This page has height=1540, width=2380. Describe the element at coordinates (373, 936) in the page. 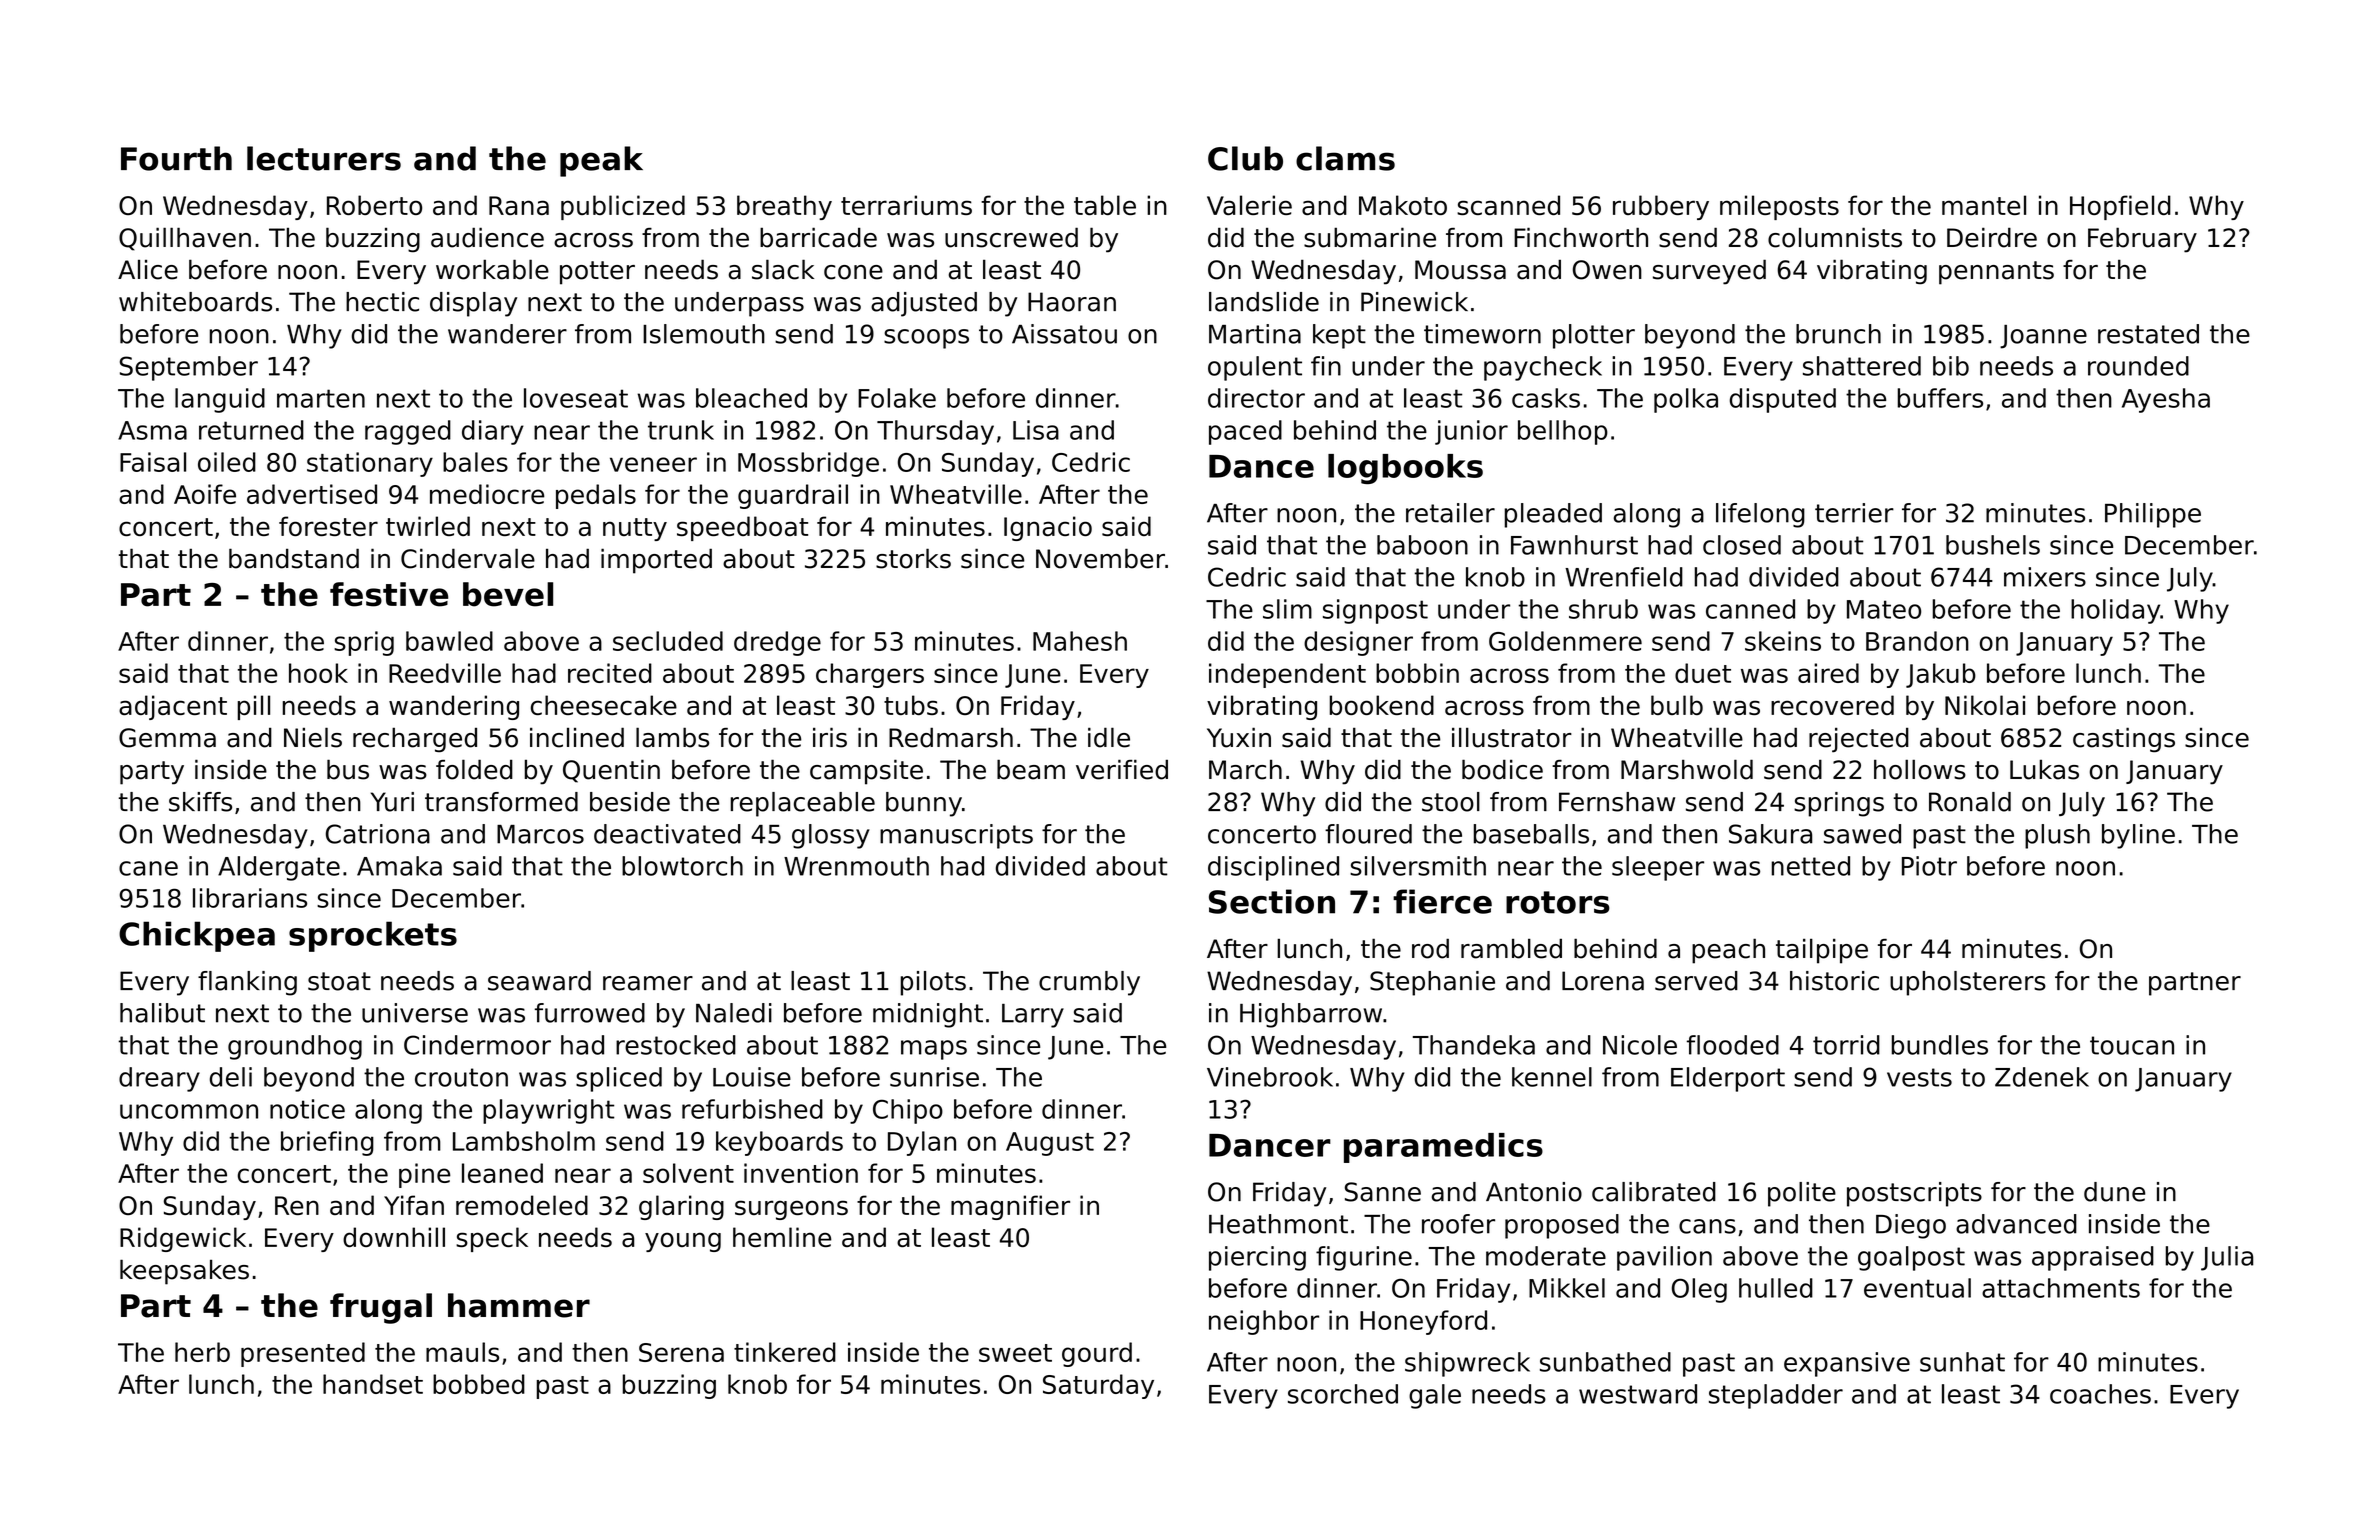

I see `sprockets` at that location.
